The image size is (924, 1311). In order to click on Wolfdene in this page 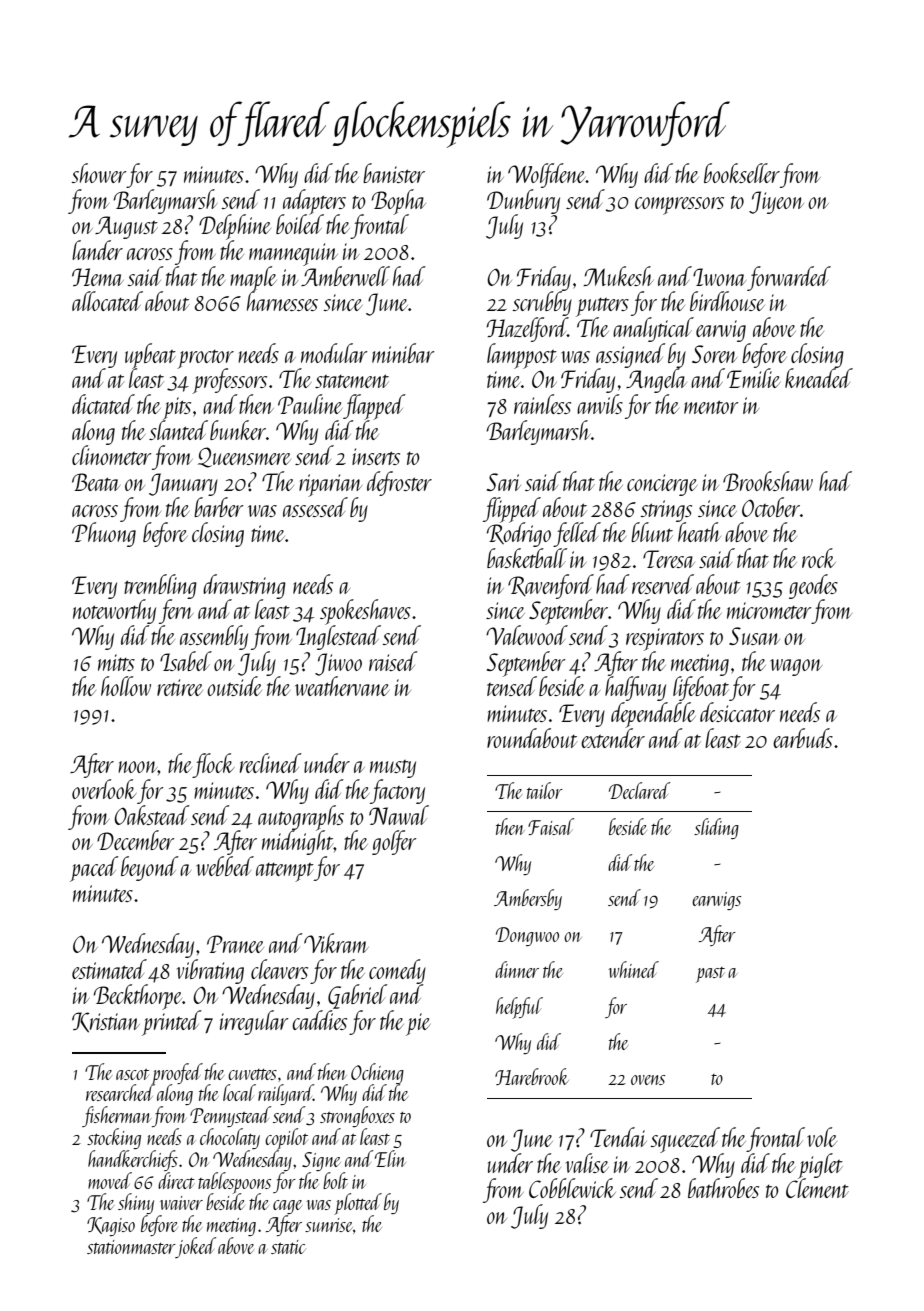, I will do `click(547, 175)`.
